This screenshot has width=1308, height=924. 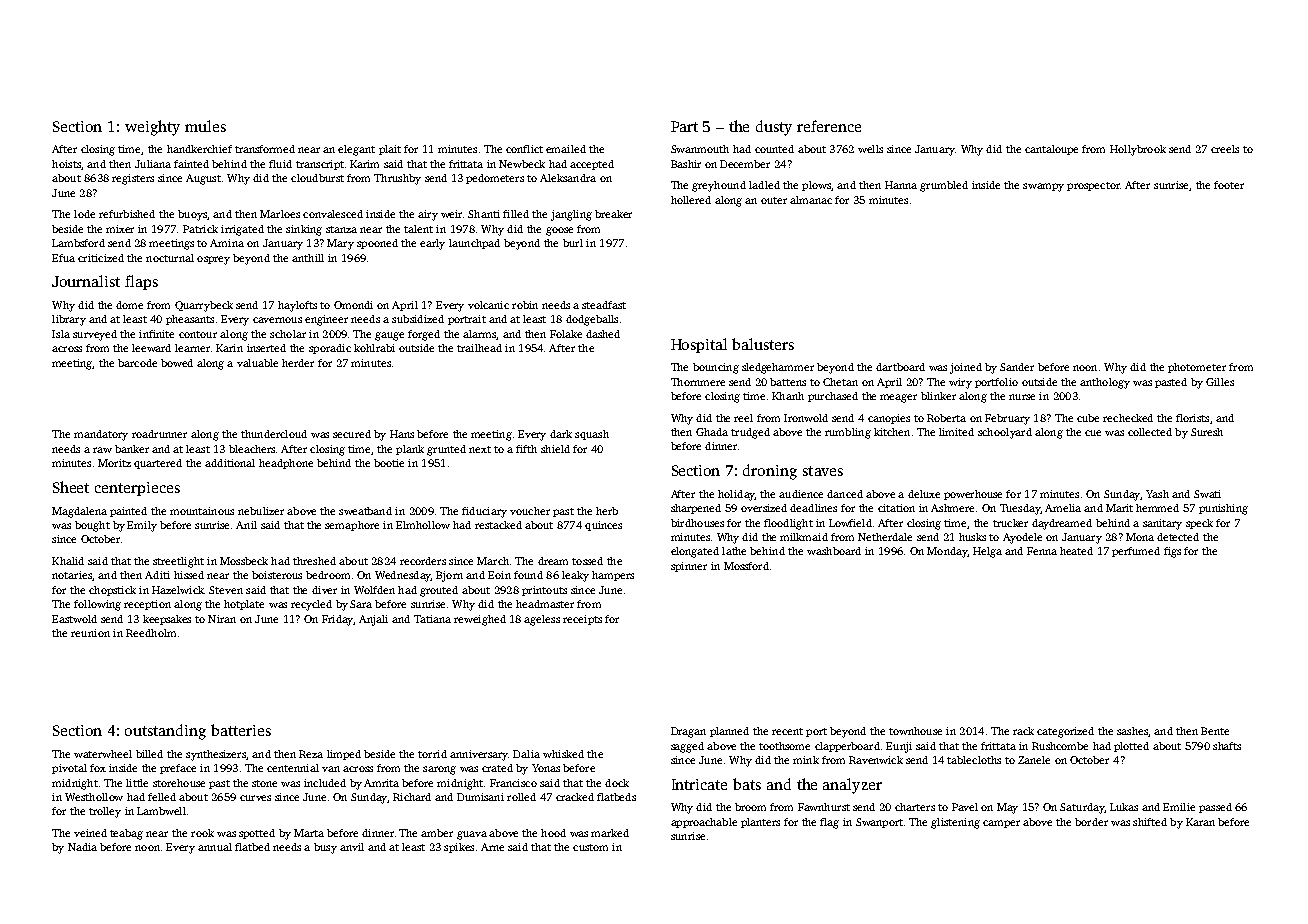 What do you see at coordinates (205, 126) in the screenshot?
I see `mules` at bounding box center [205, 126].
